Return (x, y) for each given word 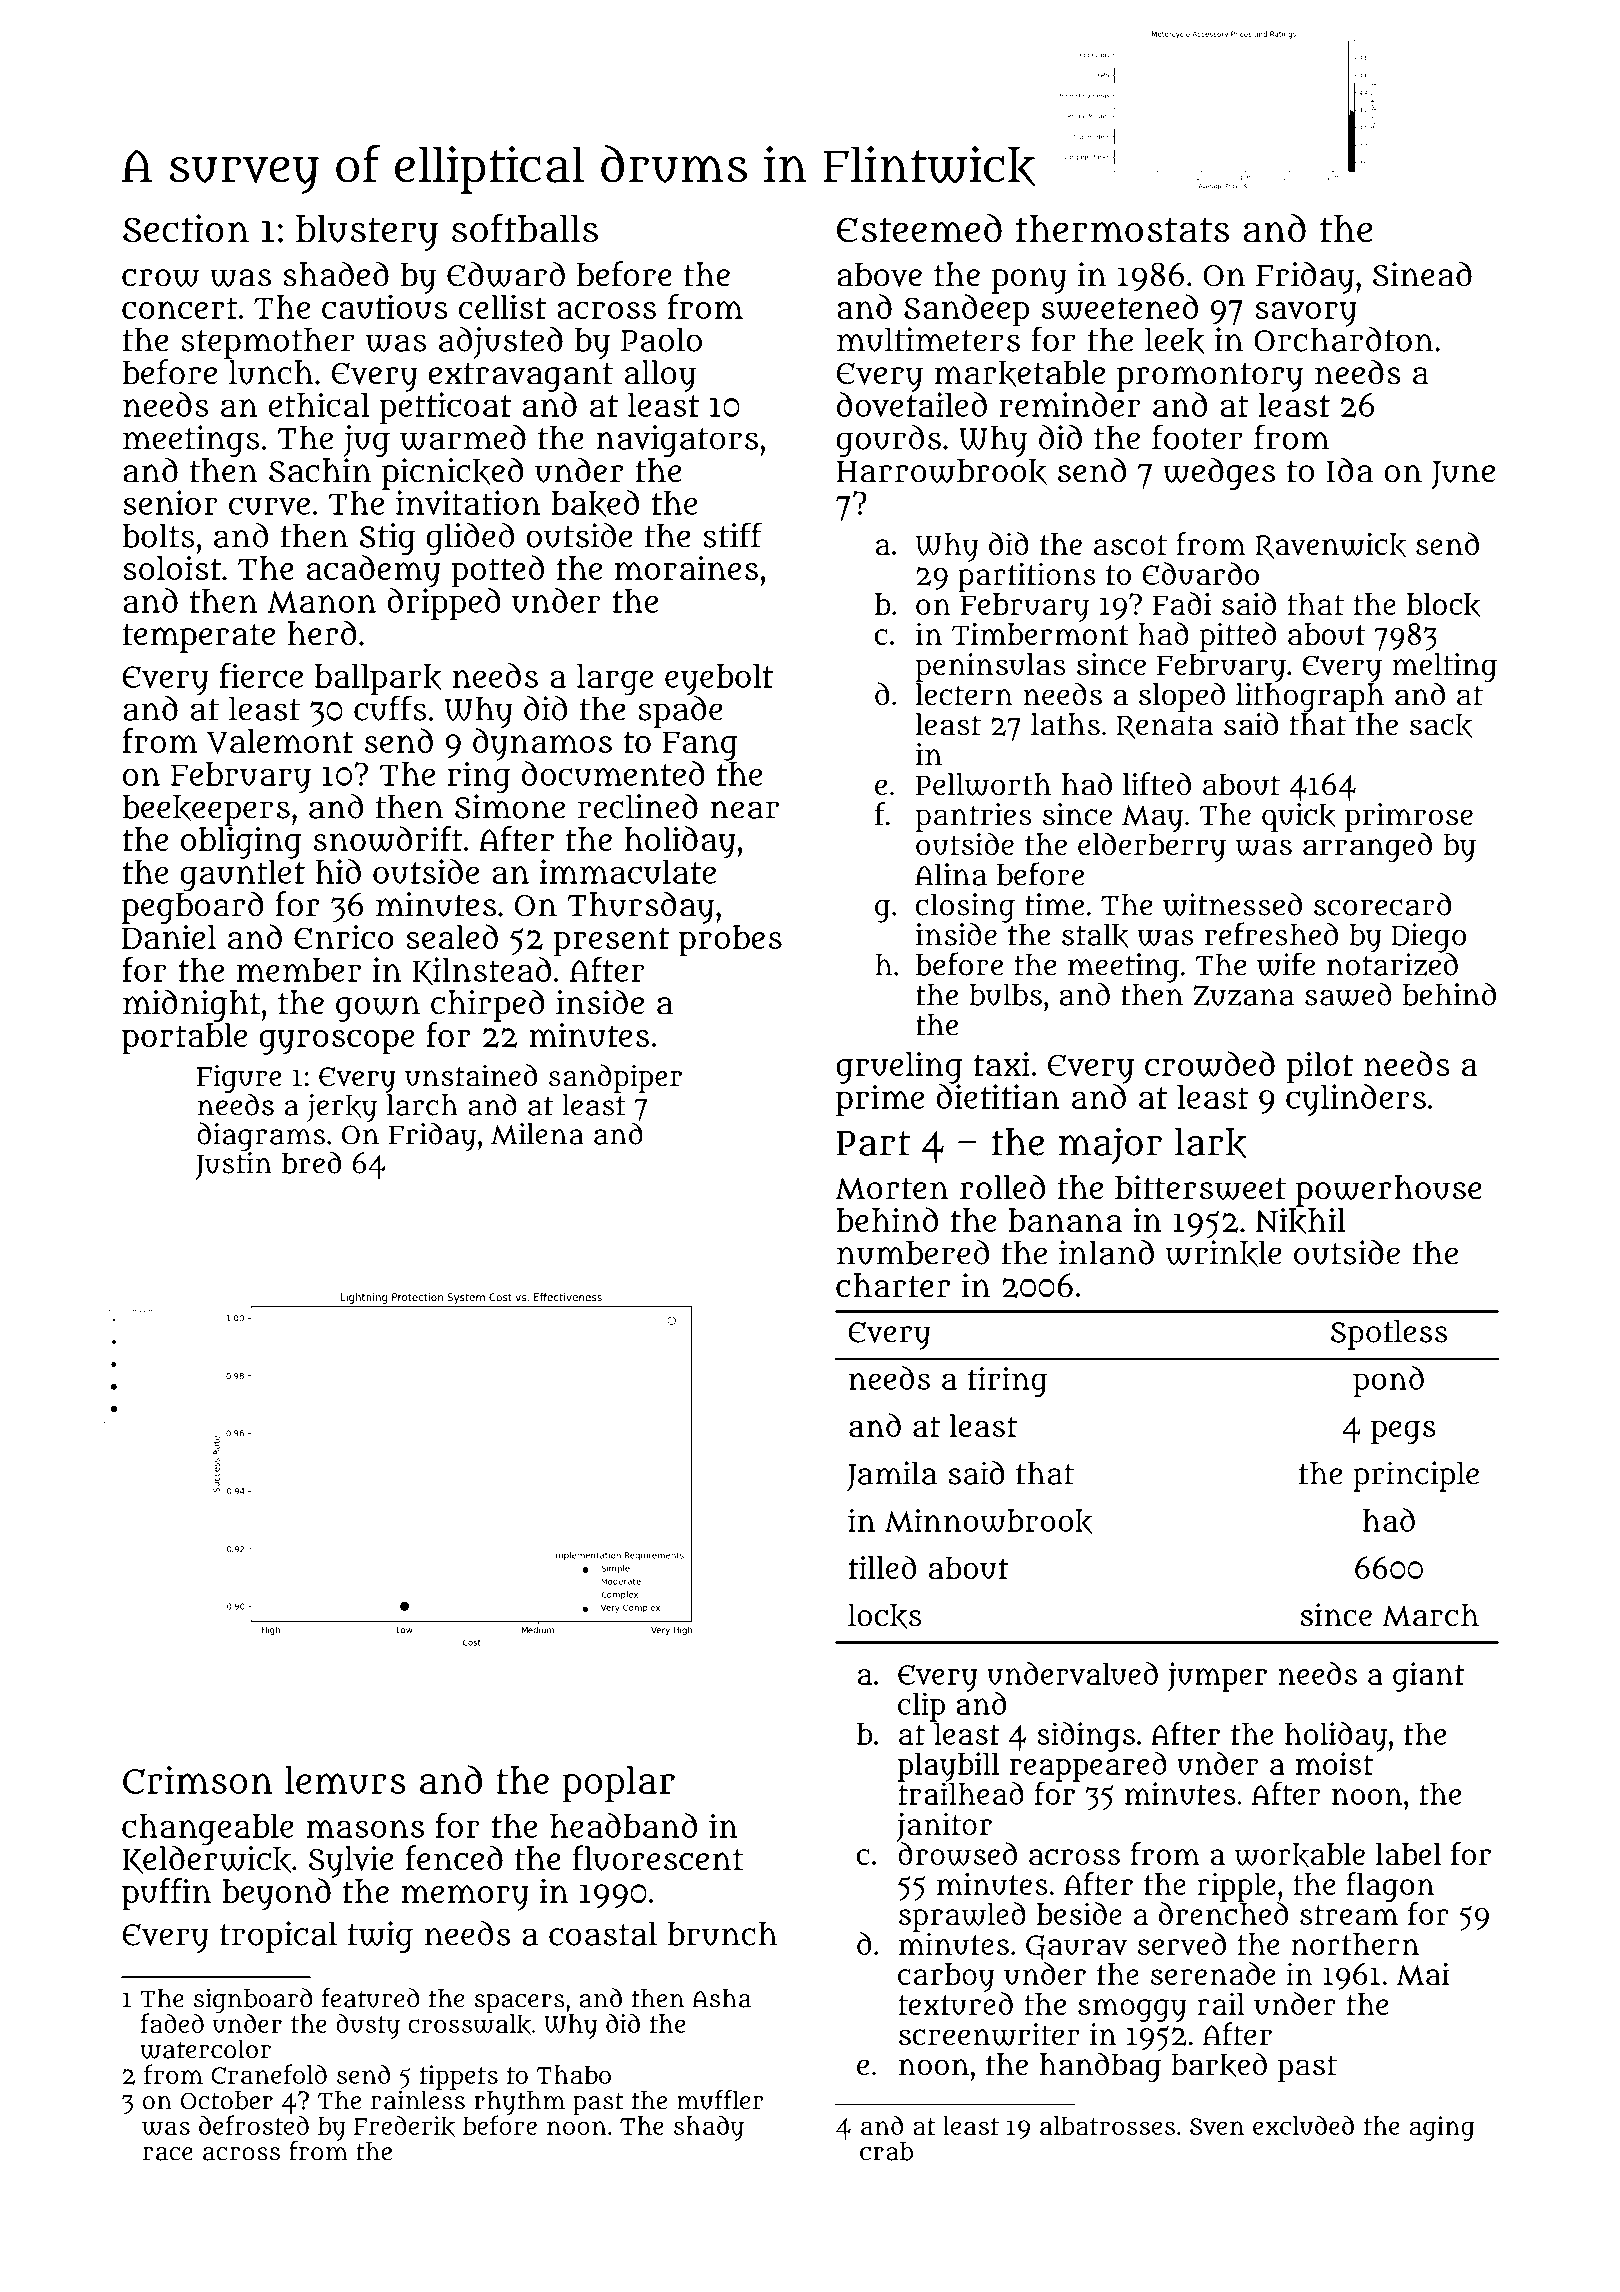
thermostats (1122, 229)
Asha (721, 1998)
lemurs (345, 1780)
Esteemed (919, 228)
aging (1442, 2128)
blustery (367, 233)
